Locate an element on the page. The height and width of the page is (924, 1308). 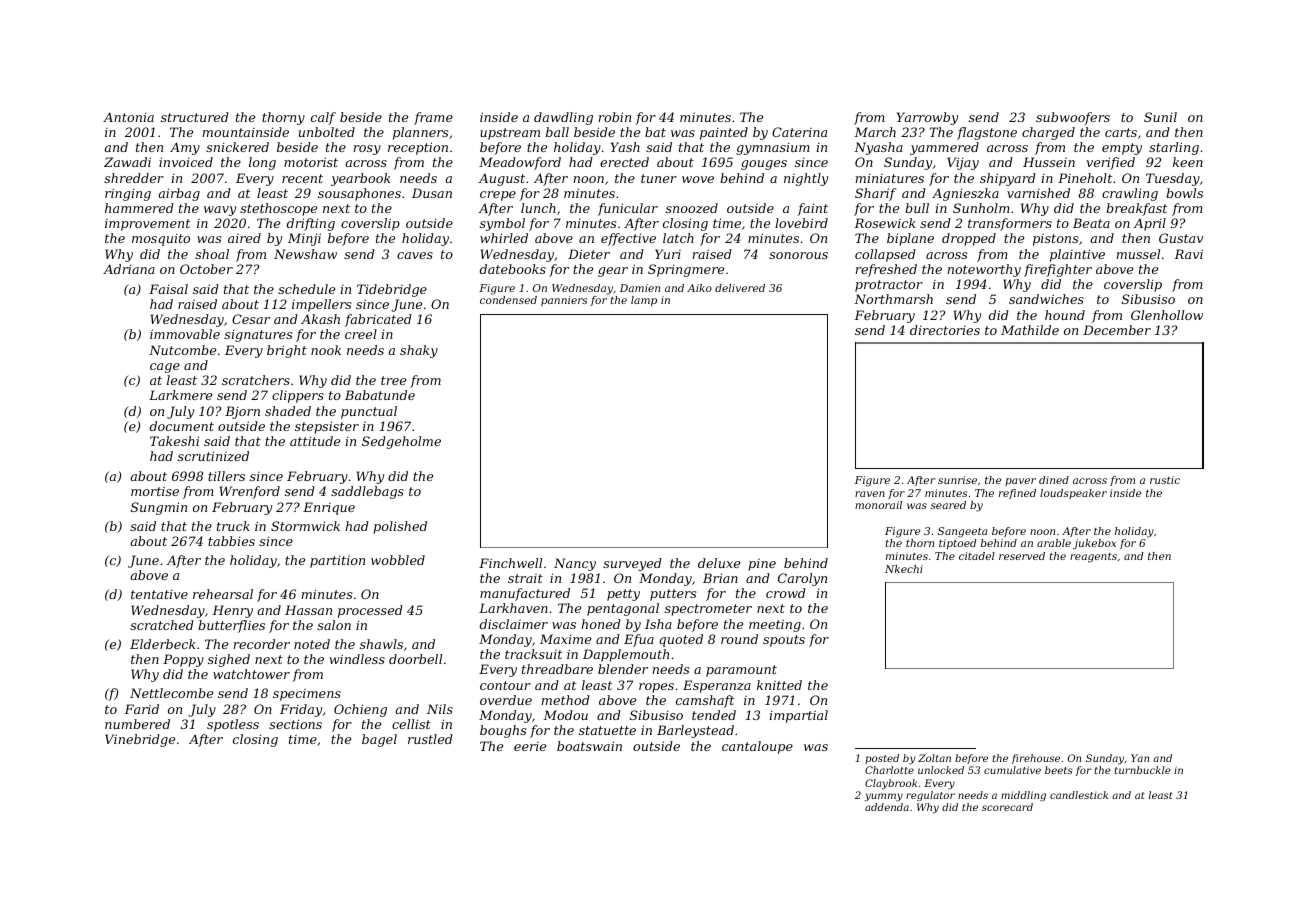
Amy is located at coordinates (185, 148).
